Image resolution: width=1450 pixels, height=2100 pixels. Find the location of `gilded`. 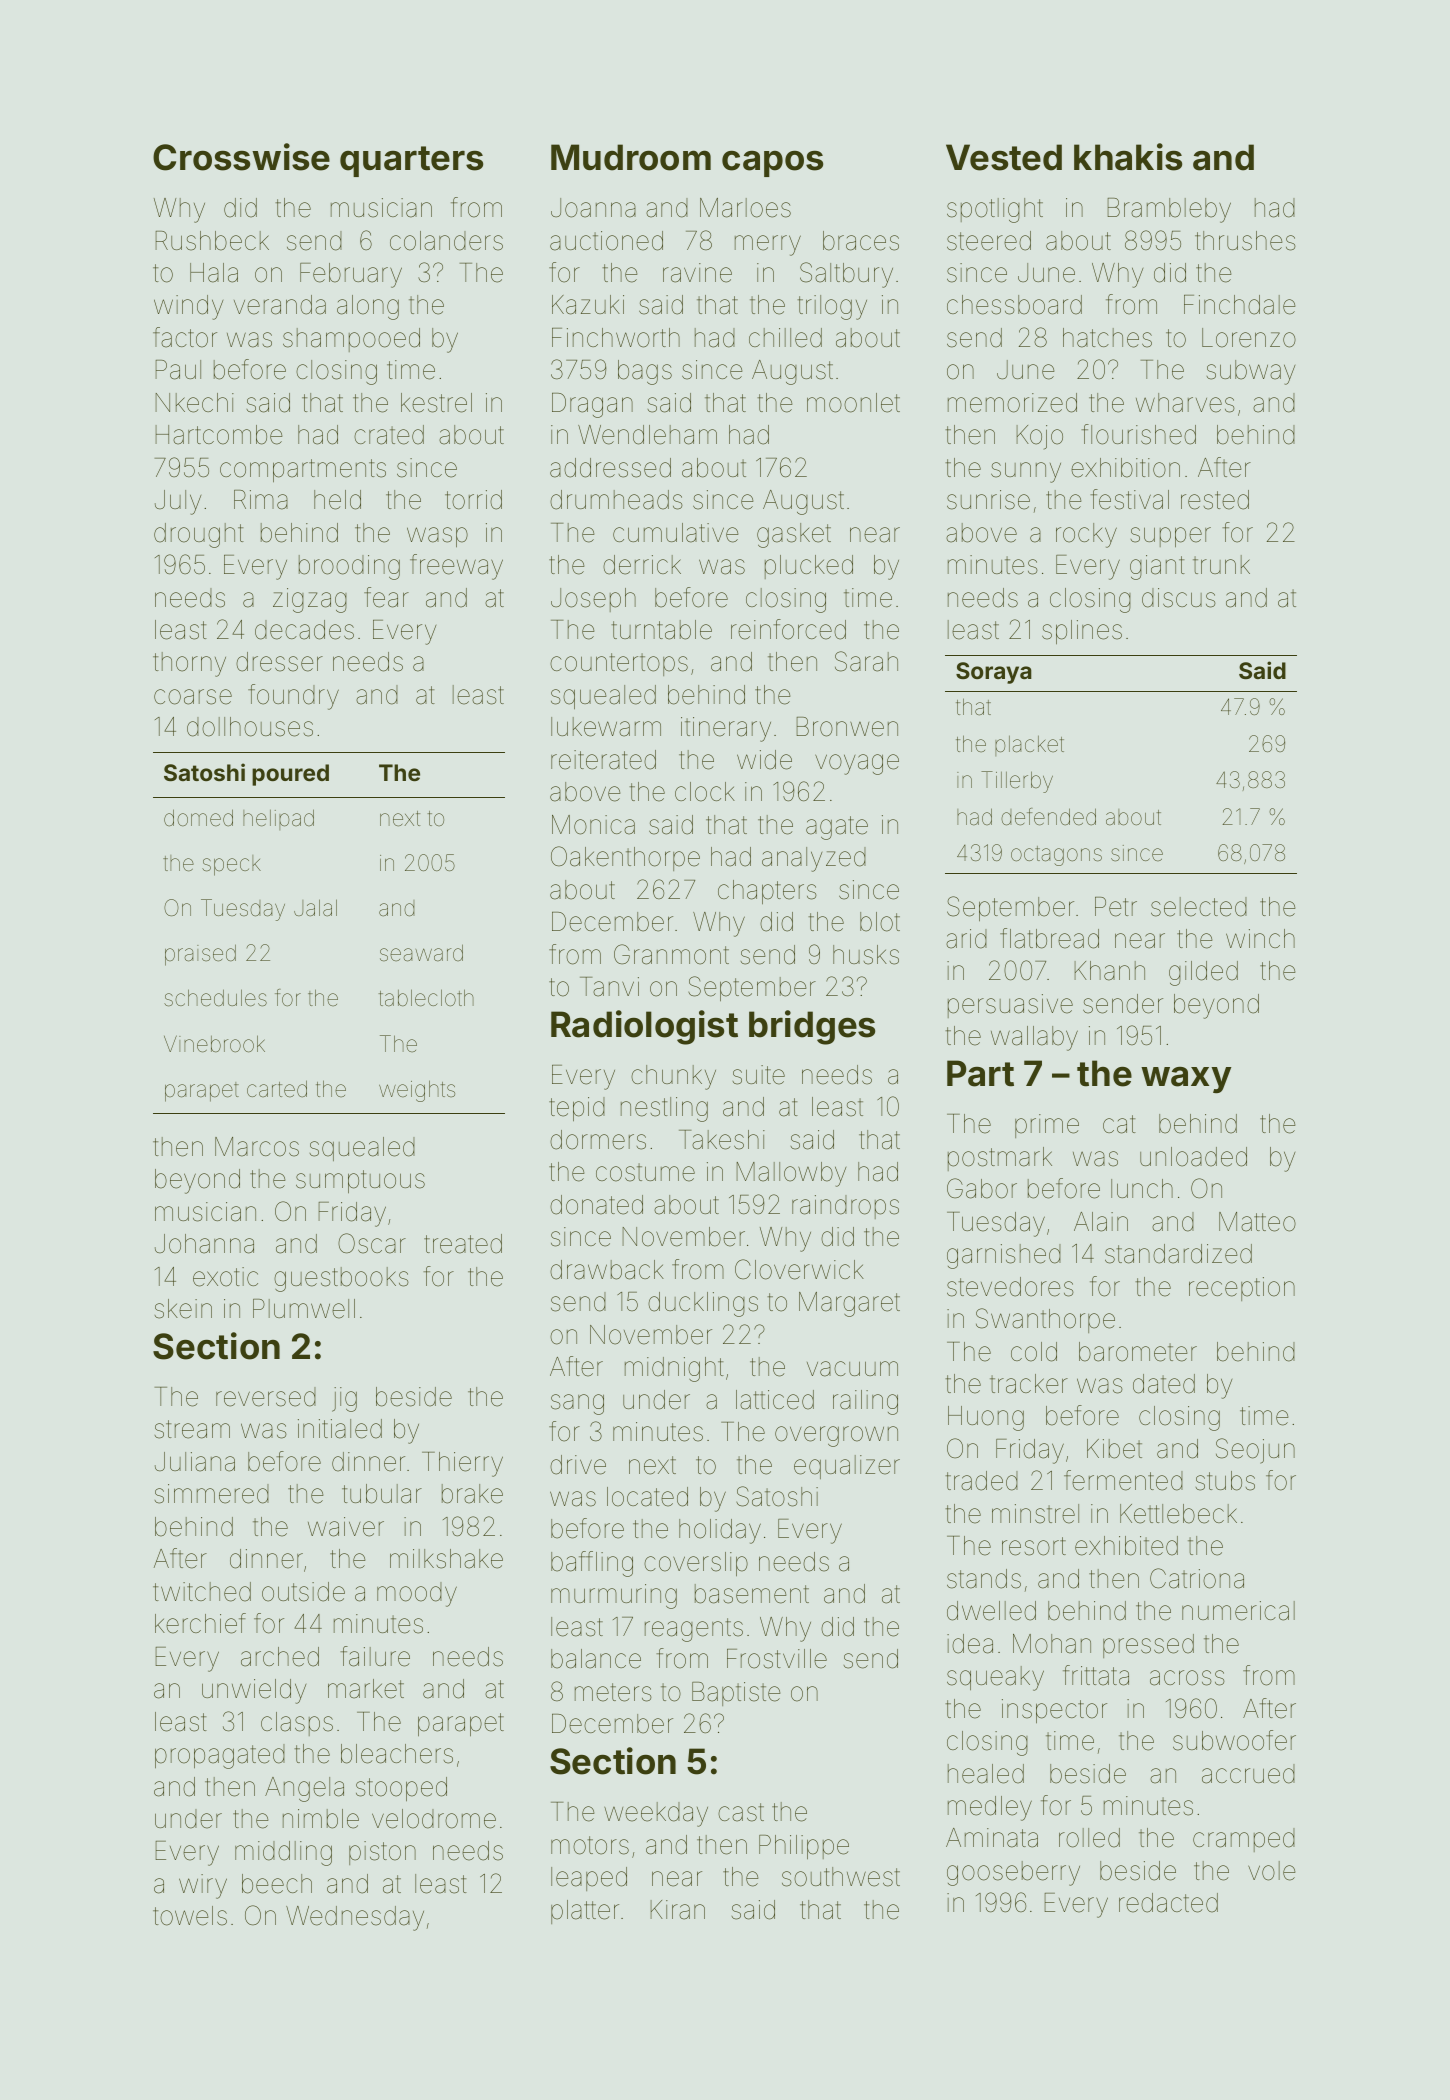

gilded is located at coordinates (1203, 973).
